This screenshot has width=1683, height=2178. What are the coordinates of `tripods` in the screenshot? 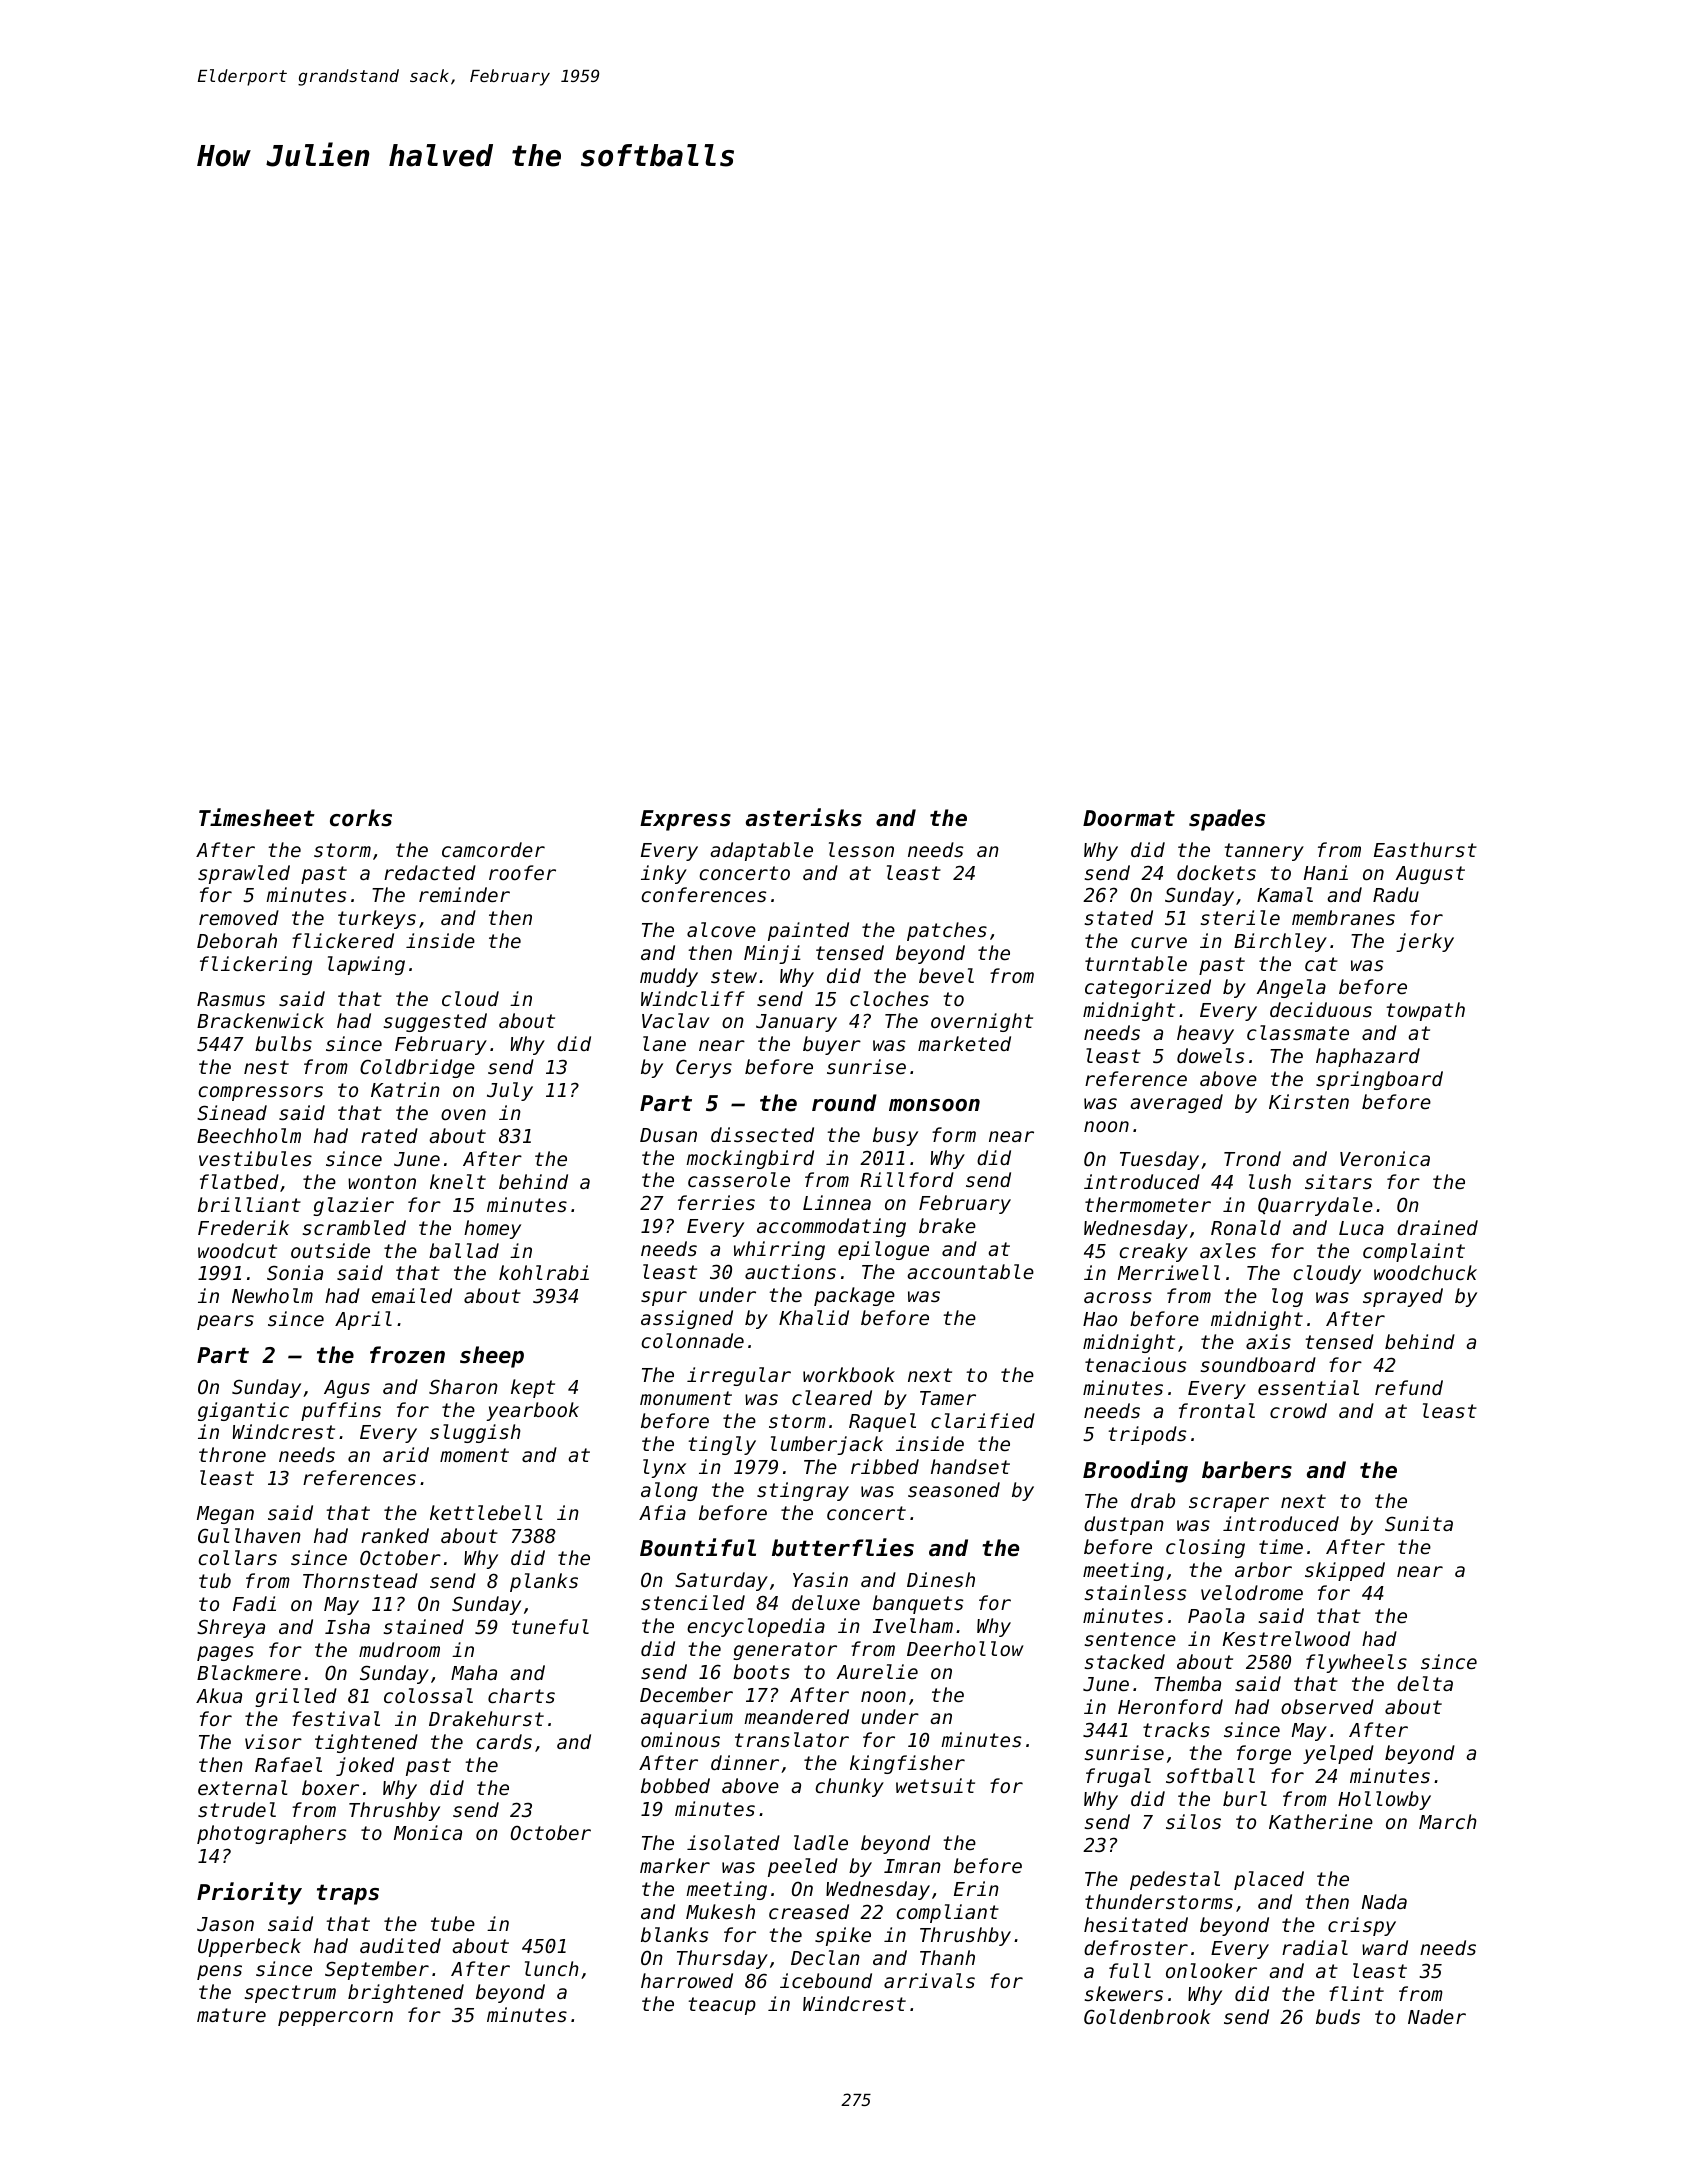 It's located at (1147, 1435).
